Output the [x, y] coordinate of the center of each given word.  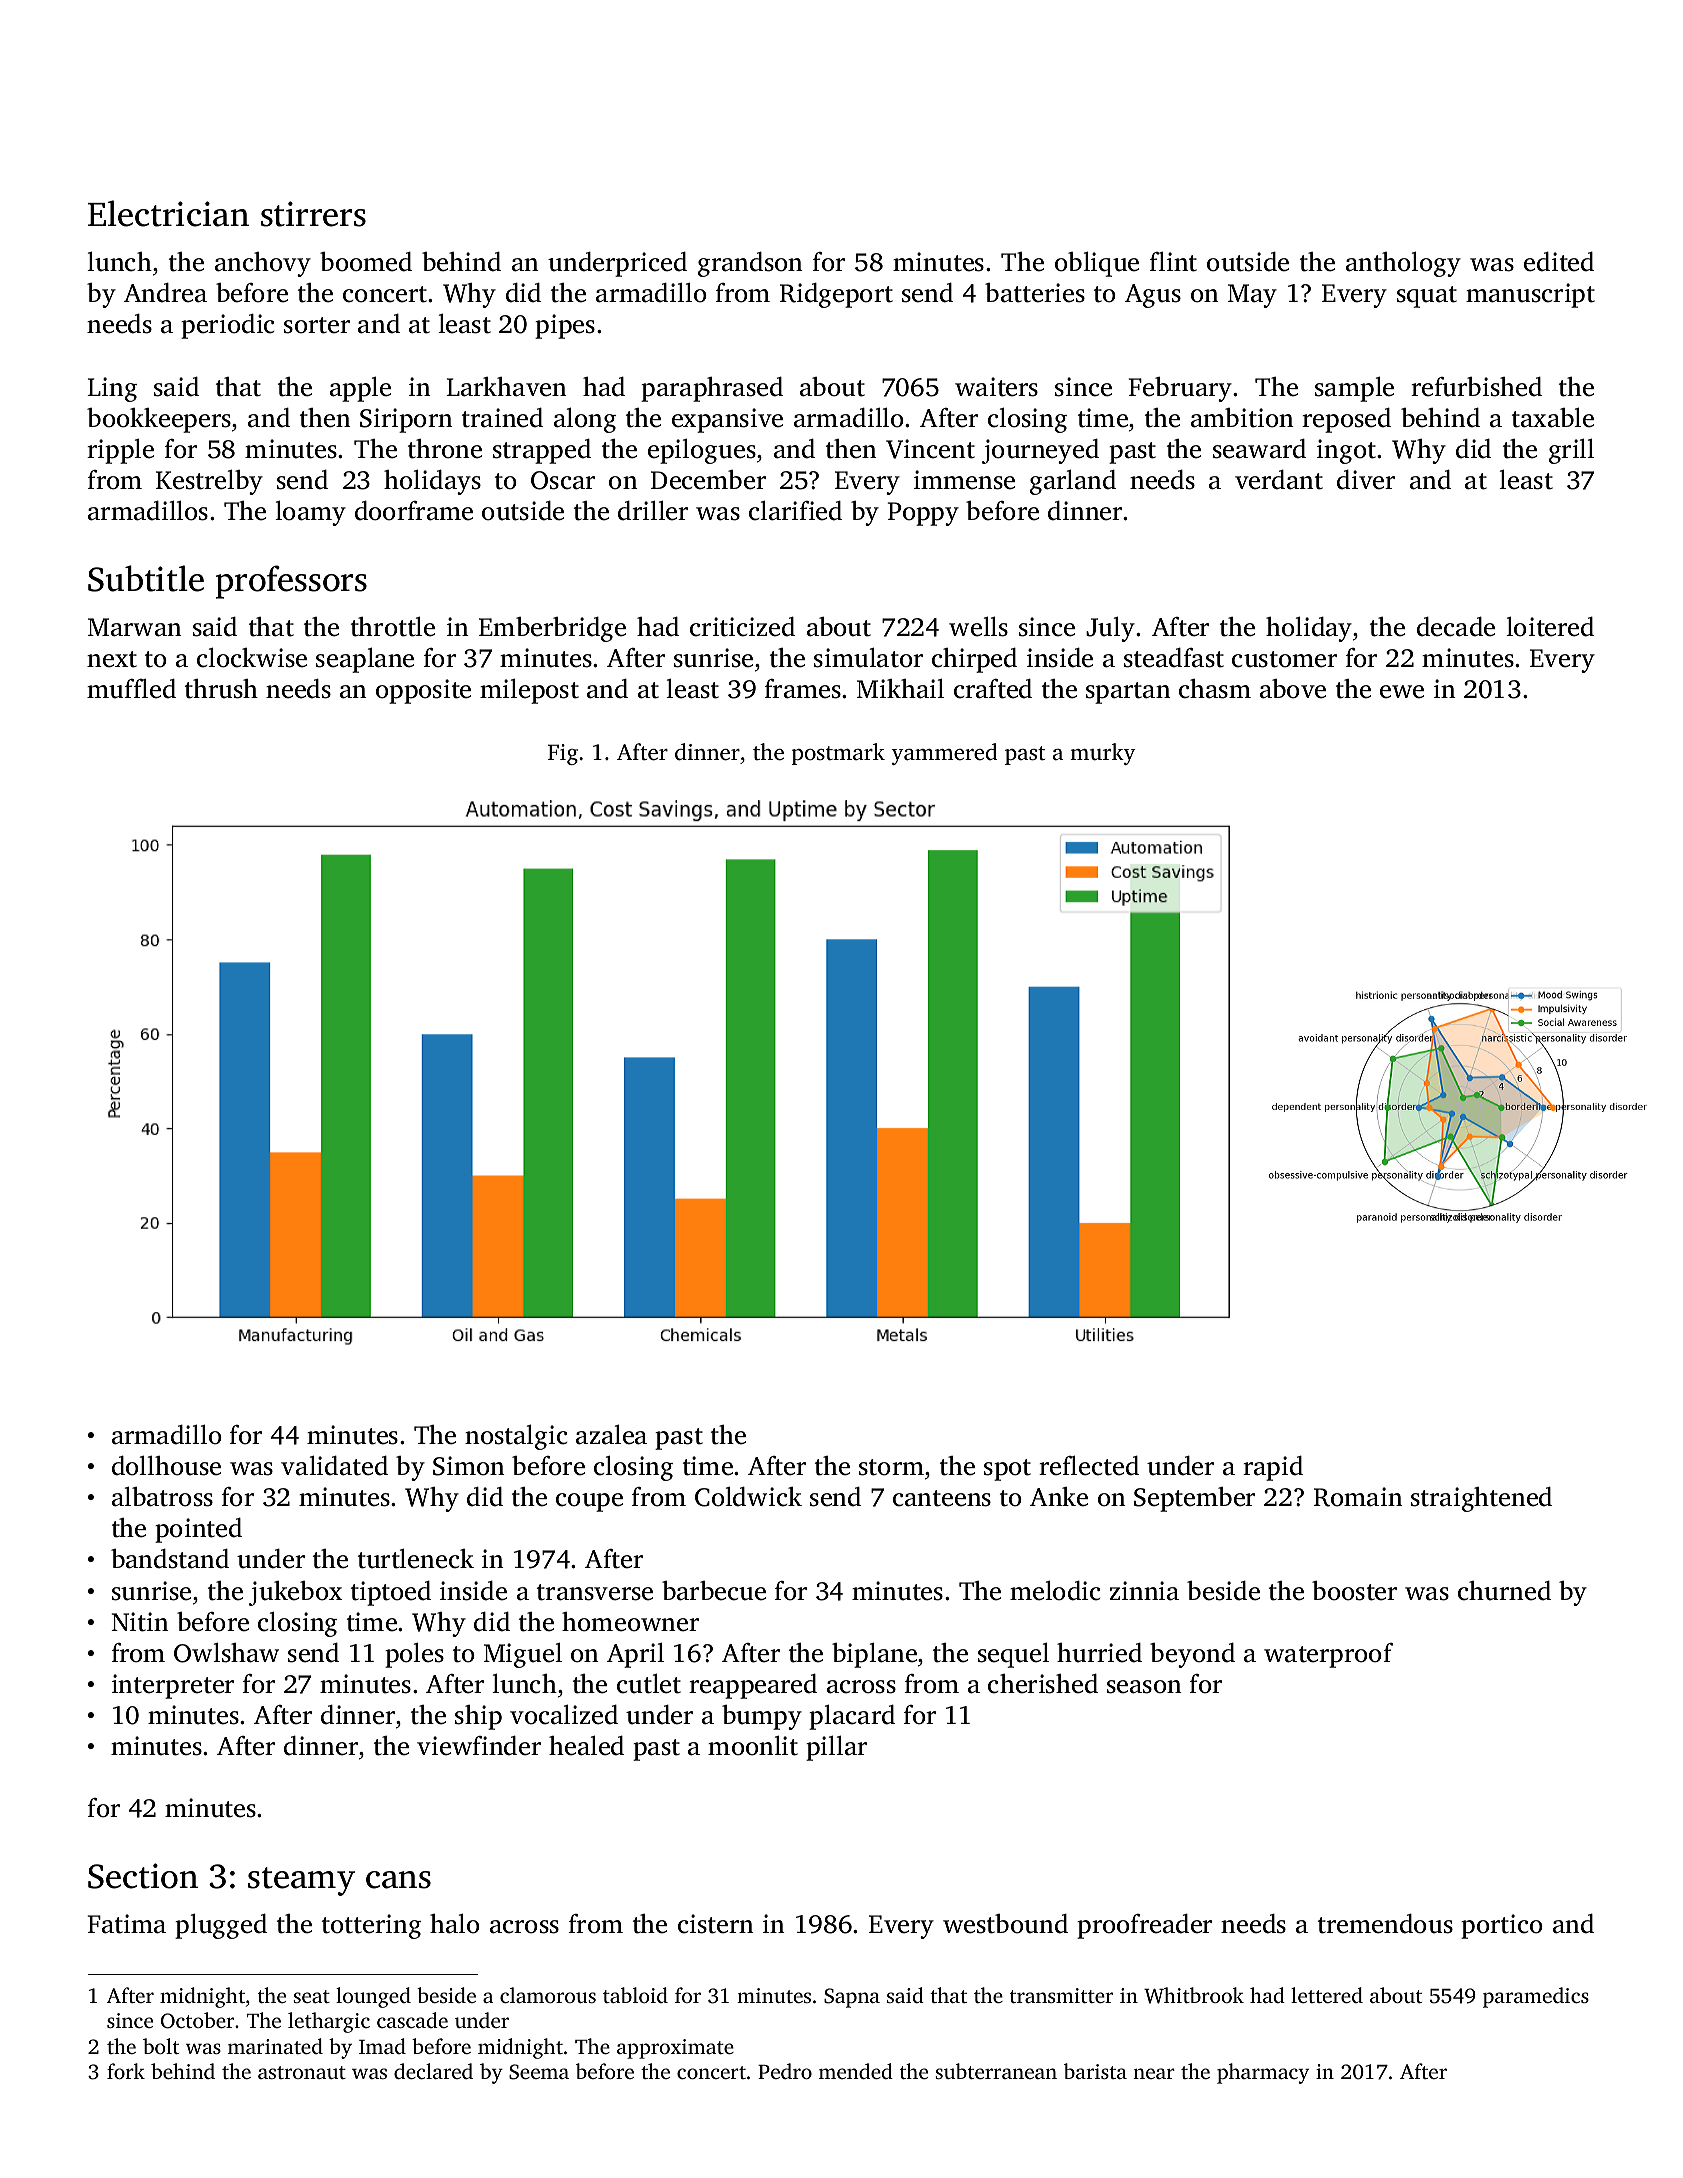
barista [1095, 2071]
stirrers [313, 214]
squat [1427, 297]
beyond [1192, 1655]
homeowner [630, 1622]
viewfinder [479, 1746]
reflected [1089, 1466]
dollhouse [166, 1466]
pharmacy [1263, 2073]
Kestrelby [209, 482]
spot [1007, 1470]
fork [126, 2071]
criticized [742, 627]
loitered [1550, 627]
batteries [1035, 293]
